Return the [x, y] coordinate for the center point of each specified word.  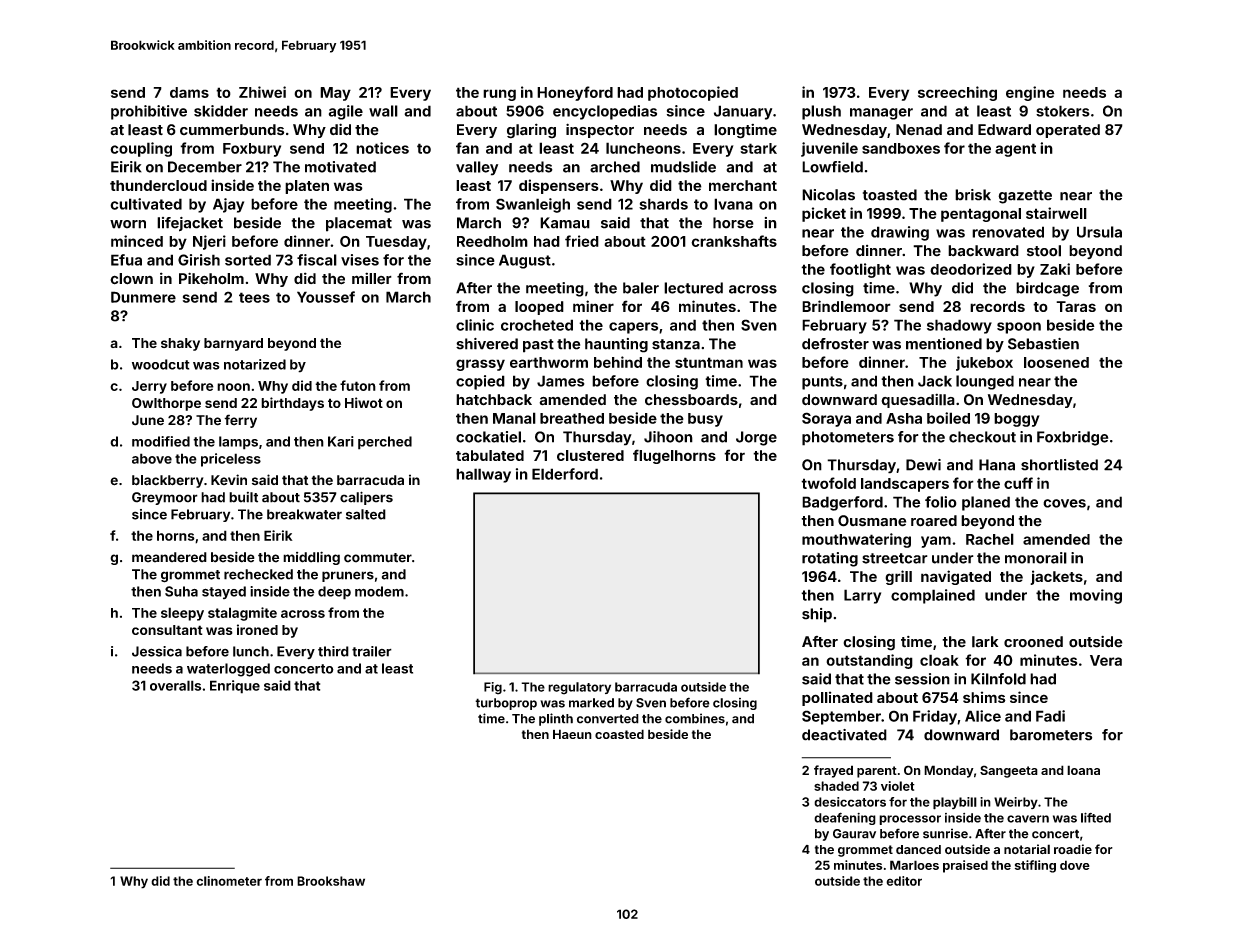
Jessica [157, 651]
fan [467, 148]
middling [311, 558]
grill [898, 577]
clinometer [229, 881]
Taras [1076, 306]
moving [1096, 596]
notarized [255, 364]
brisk [973, 195]
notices [382, 148]
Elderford [565, 474]
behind [618, 362]
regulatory [579, 688]
